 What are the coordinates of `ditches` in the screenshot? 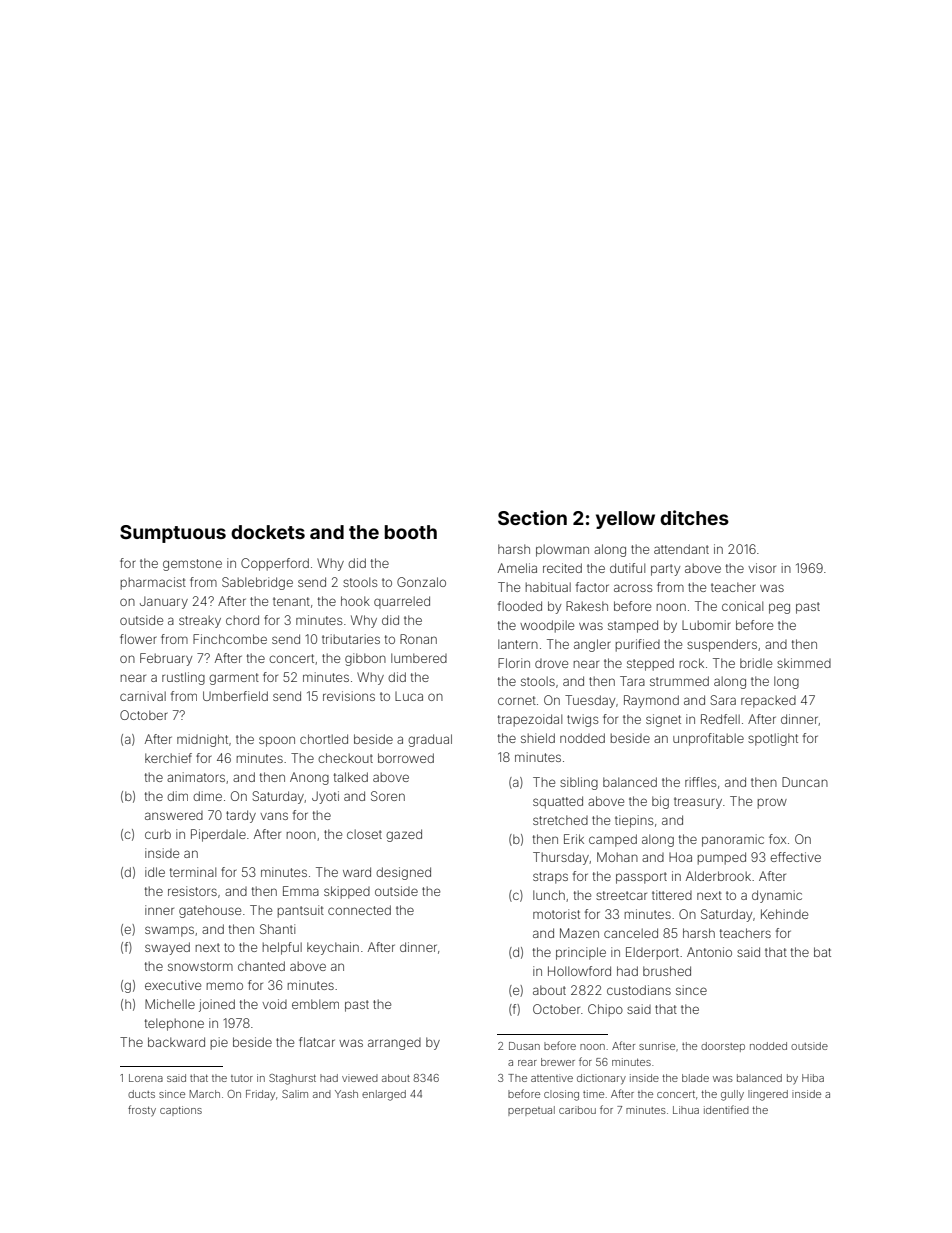 It's located at (694, 517).
